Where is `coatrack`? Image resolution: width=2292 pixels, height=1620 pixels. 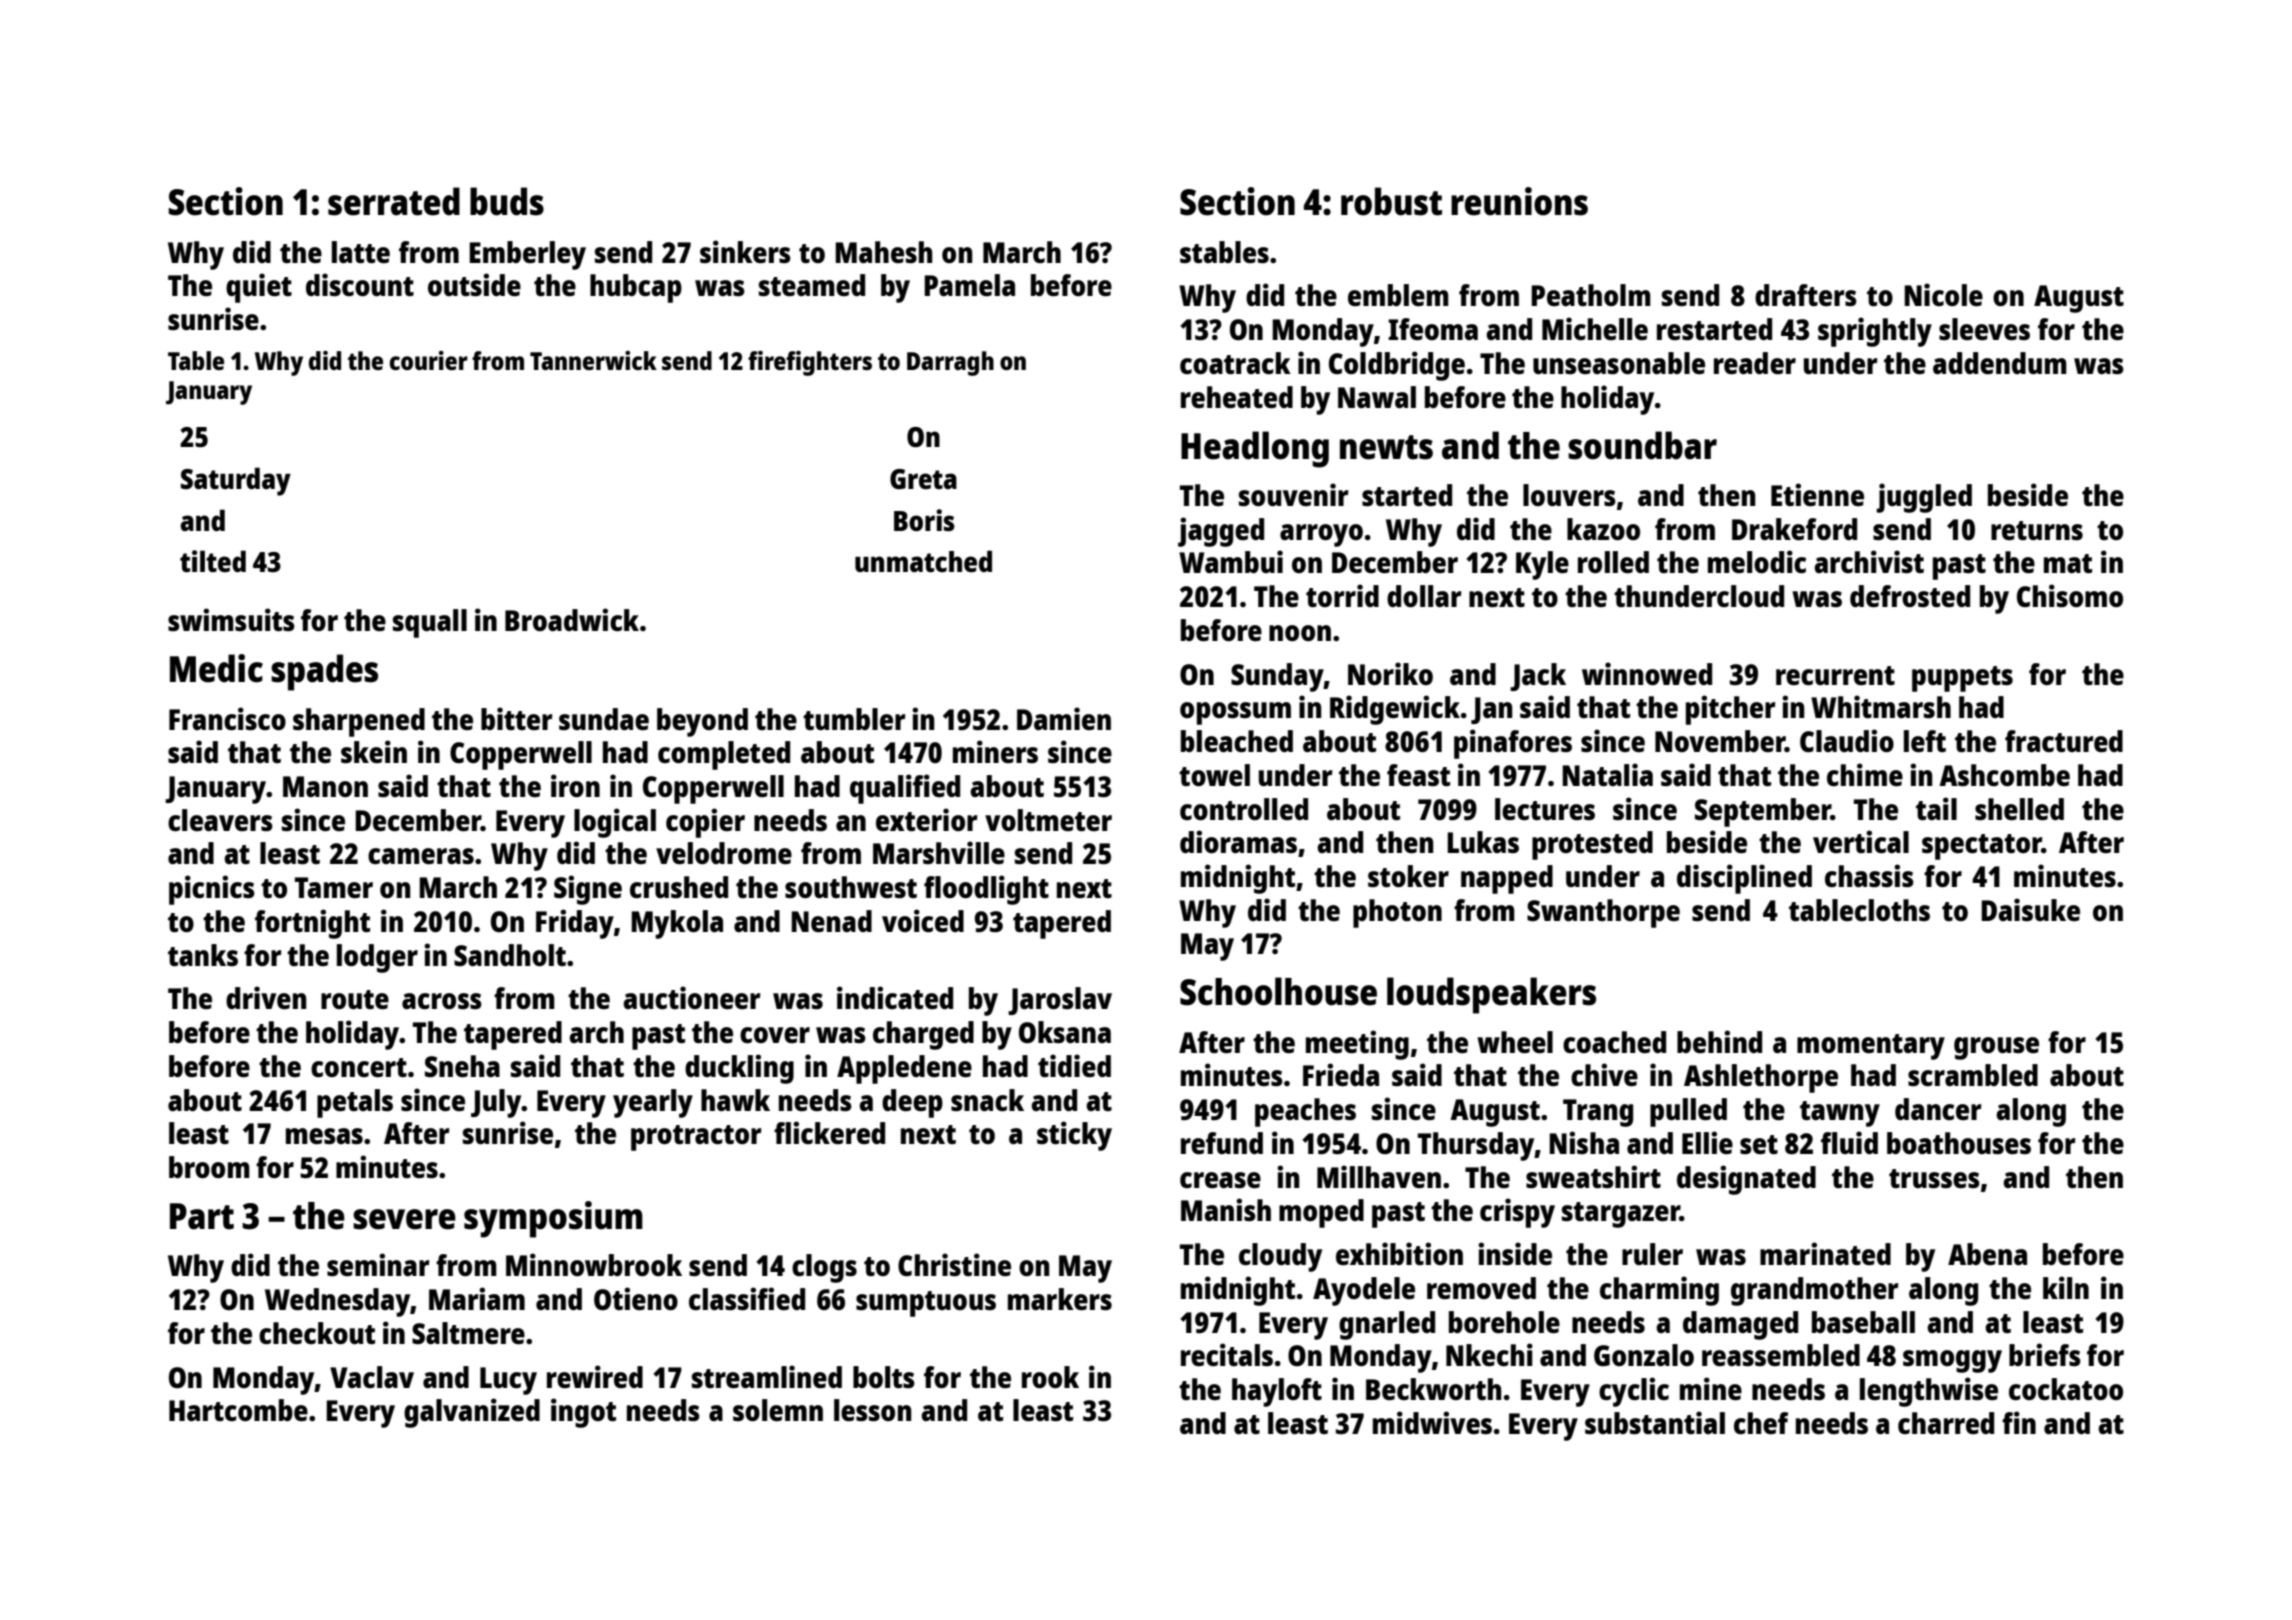 coatrack is located at coordinates (1235, 363).
